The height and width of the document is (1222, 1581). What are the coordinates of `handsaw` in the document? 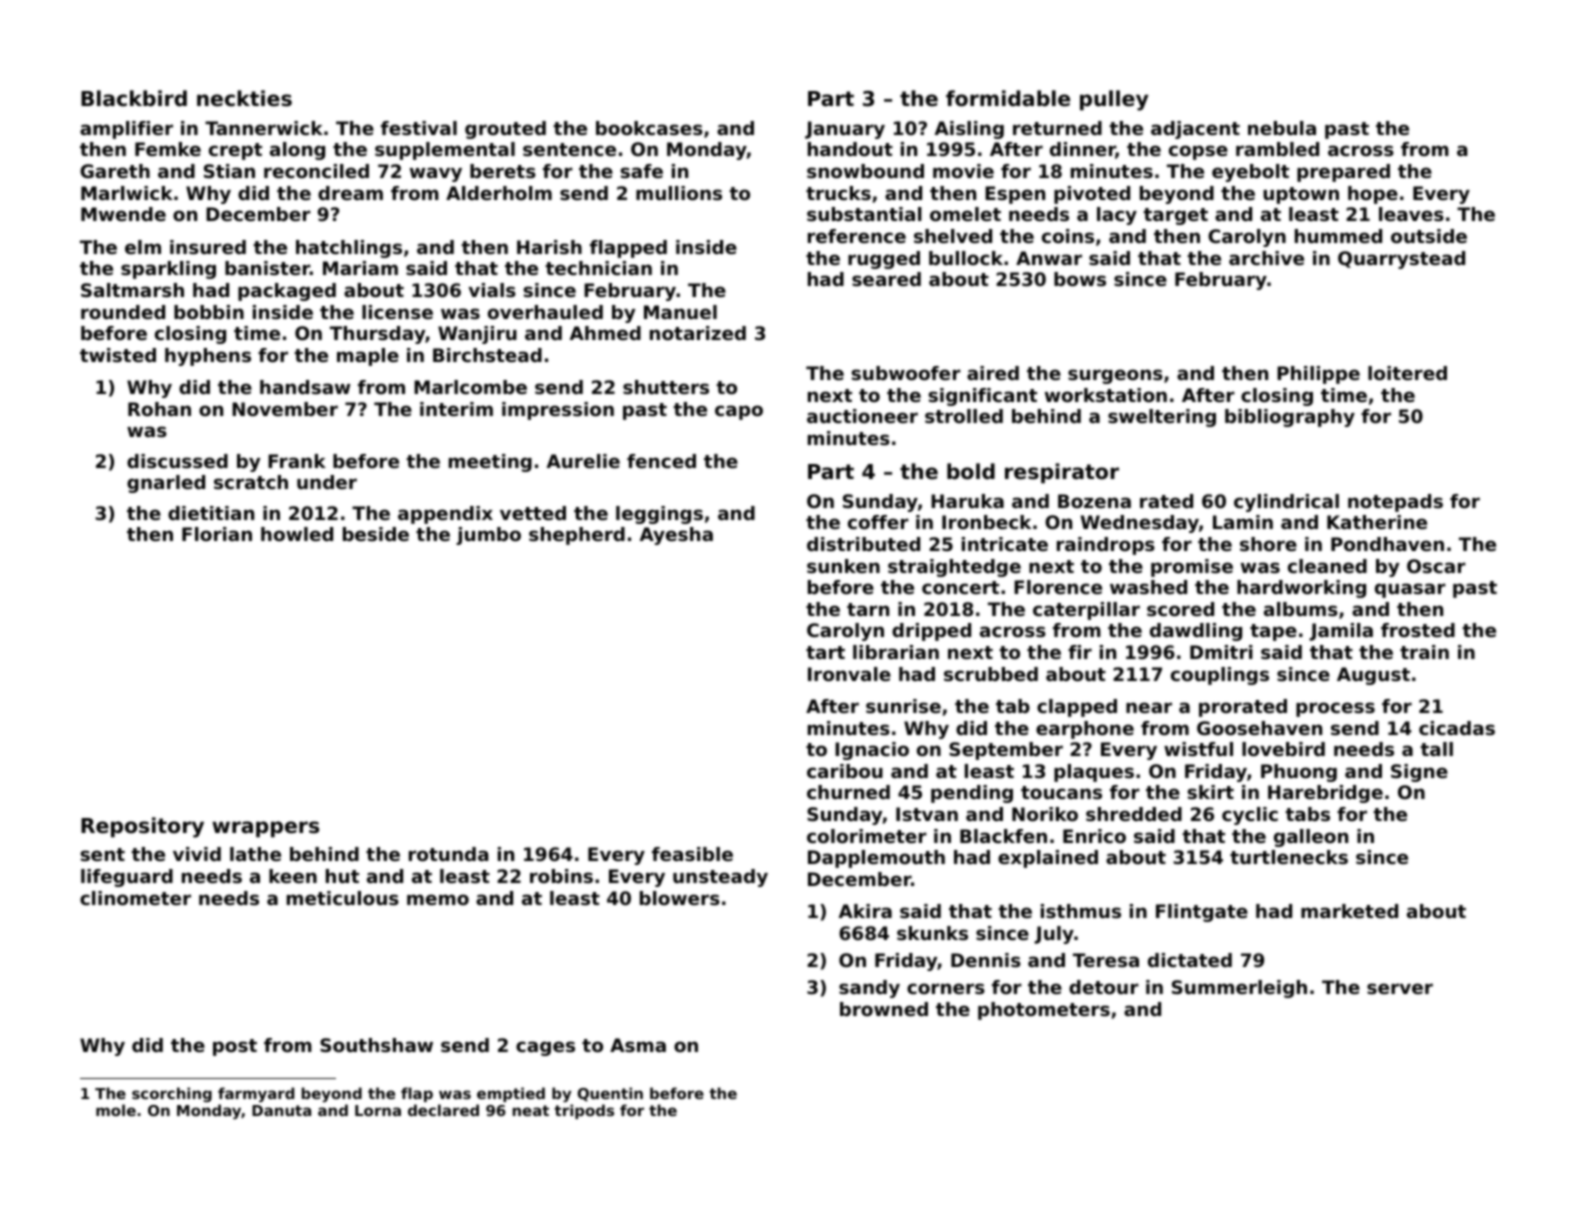 It's located at (305, 387).
